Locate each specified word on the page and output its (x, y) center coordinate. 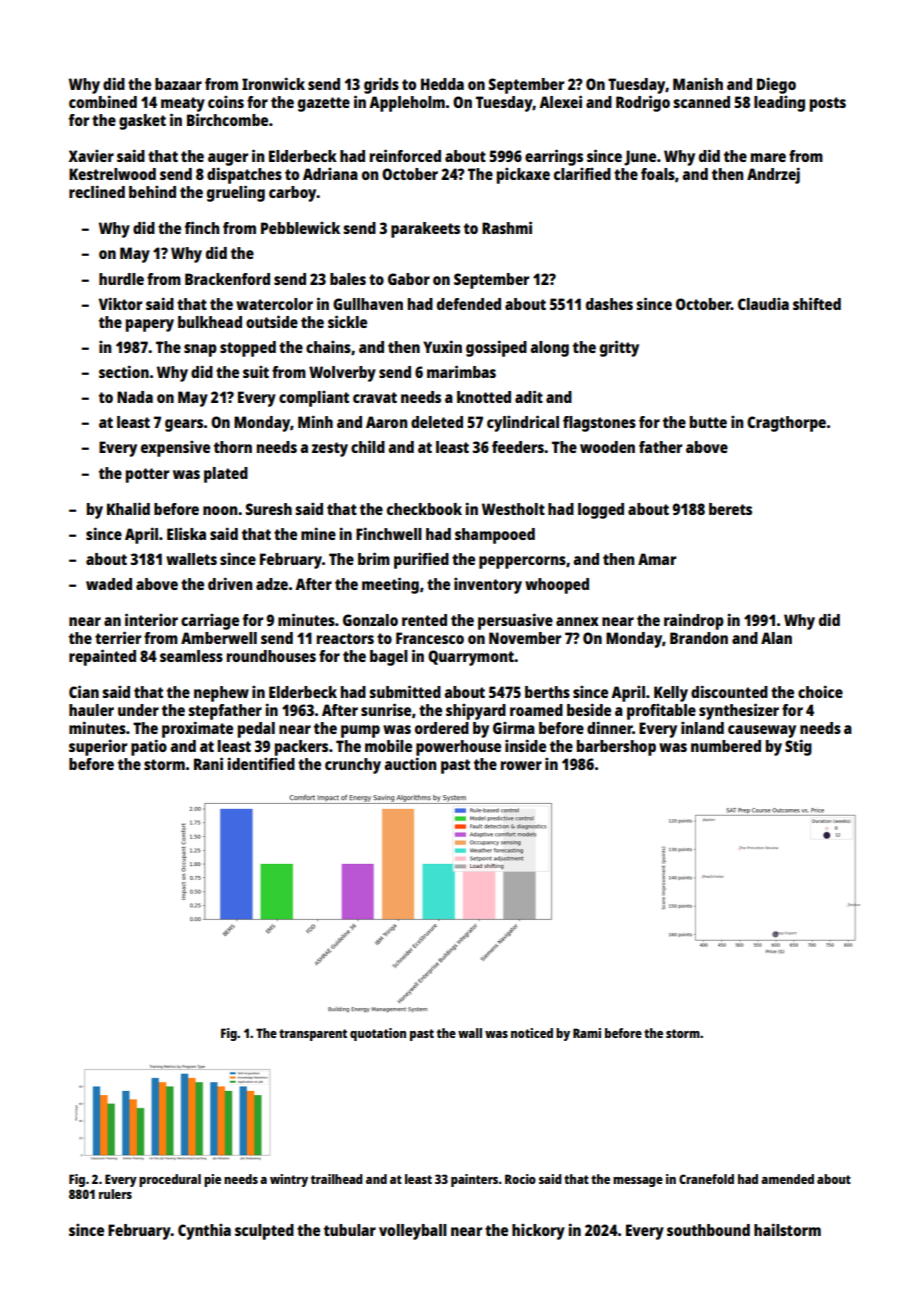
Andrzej (773, 175)
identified (261, 763)
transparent (313, 1035)
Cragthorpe (786, 424)
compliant (314, 399)
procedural (170, 1180)
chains (328, 347)
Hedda (442, 84)
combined (103, 101)
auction (410, 763)
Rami (587, 1033)
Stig (798, 747)
